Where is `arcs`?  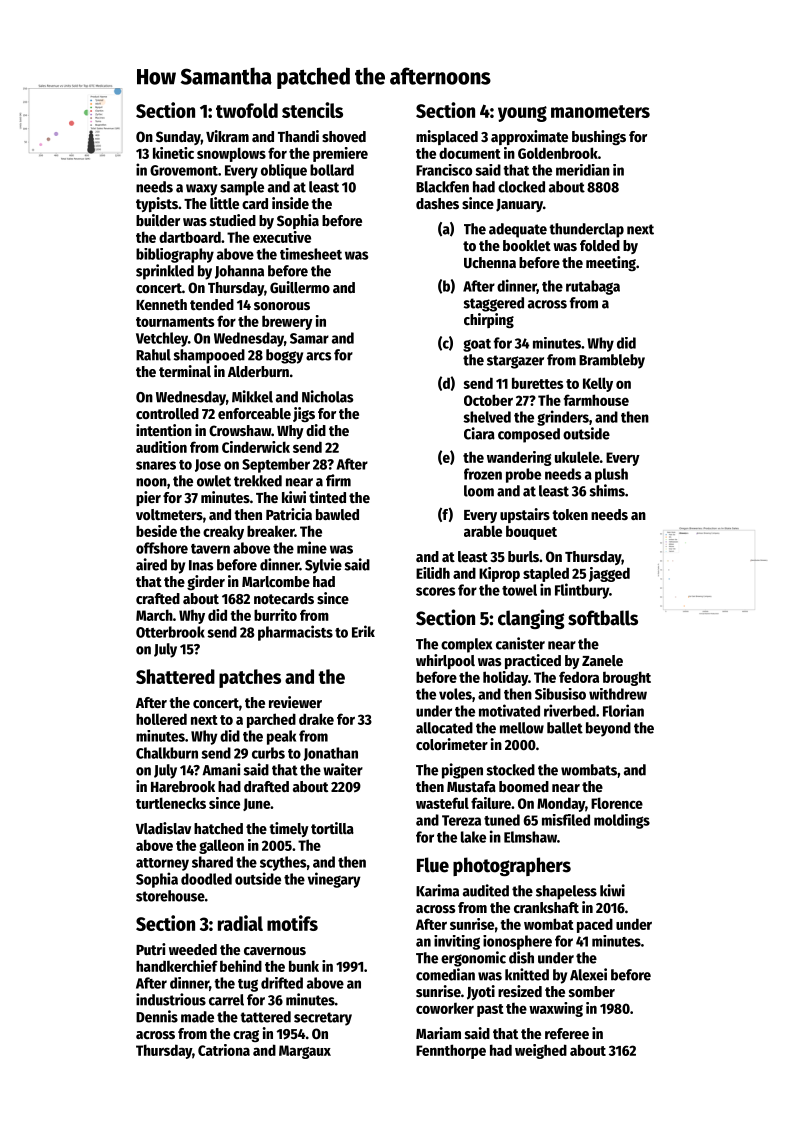
arcs is located at coordinates (318, 356).
